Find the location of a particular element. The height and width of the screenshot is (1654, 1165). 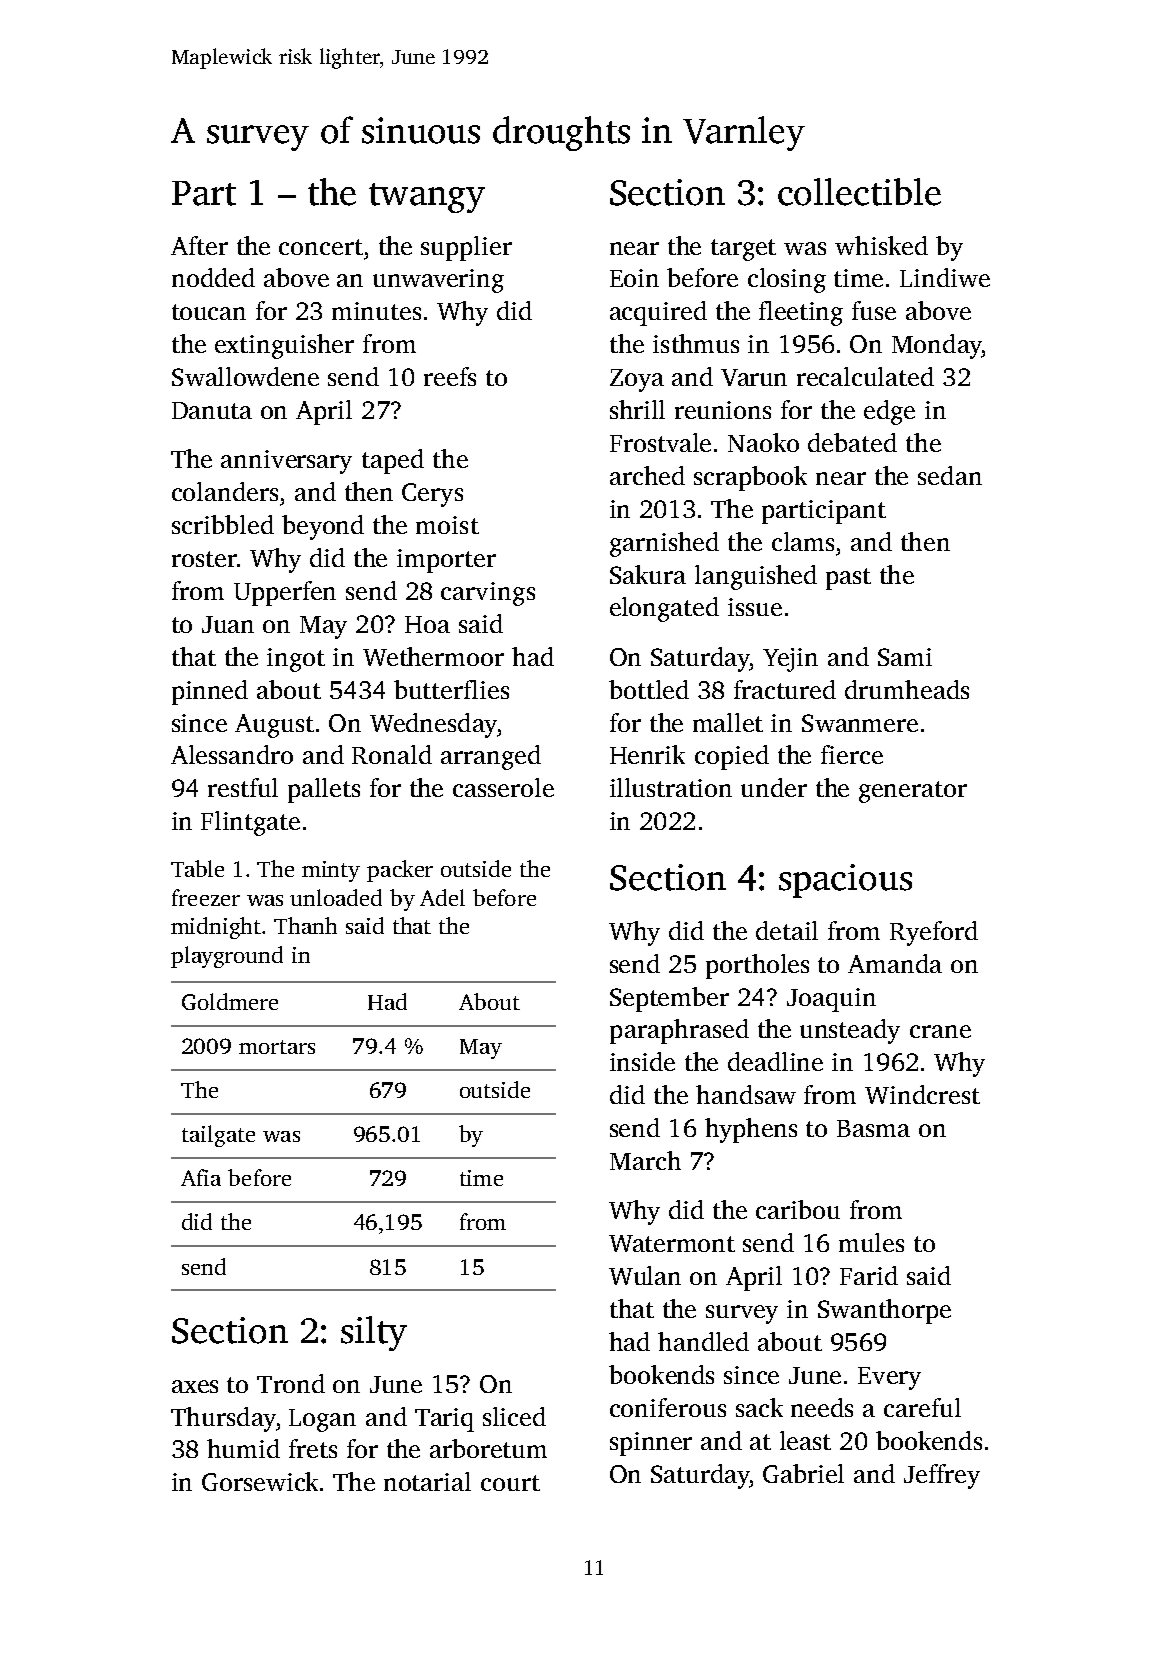

collectible is located at coordinates (859, 192).
